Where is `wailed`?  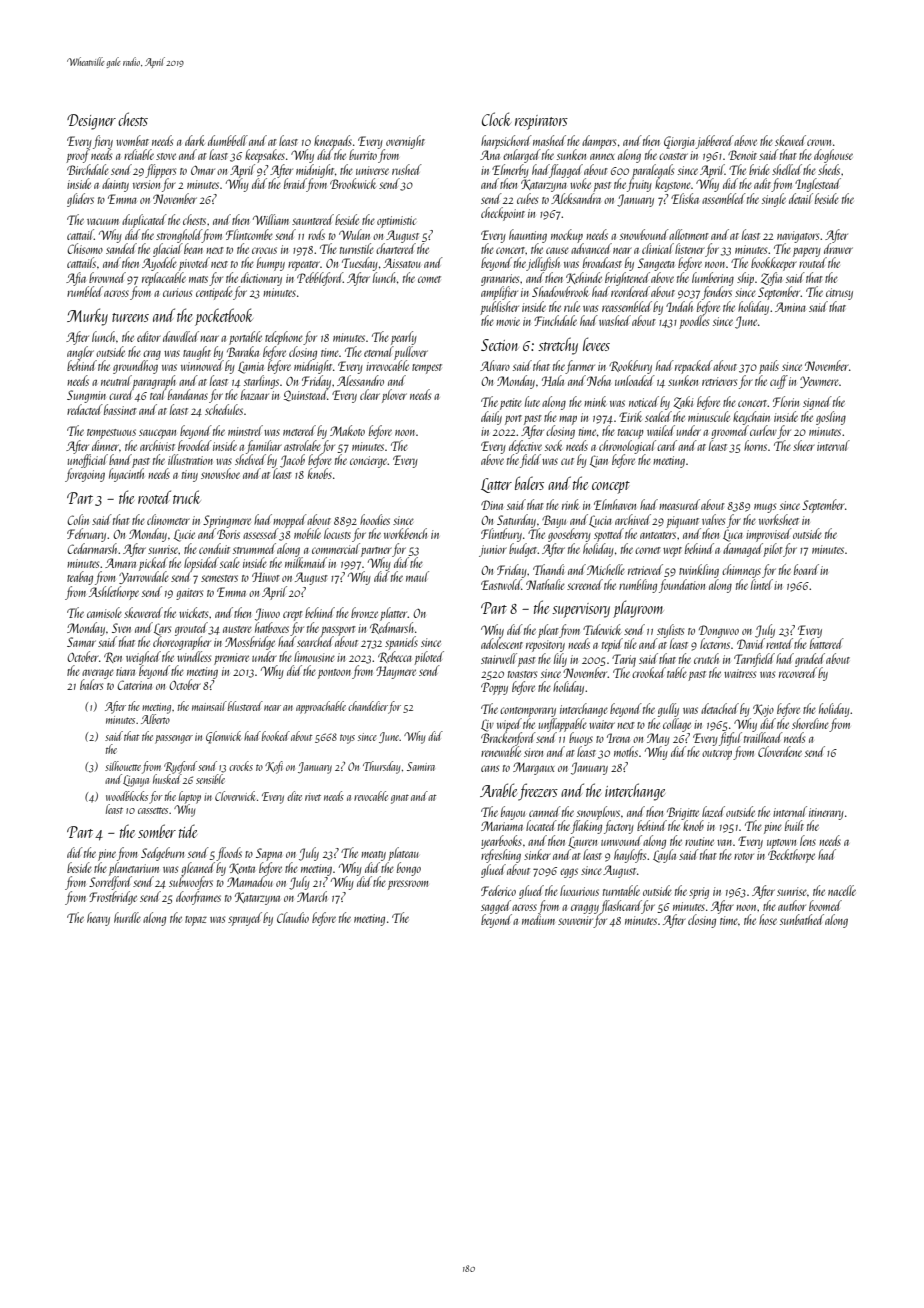 wailed is located at coordinates (661, 430).
